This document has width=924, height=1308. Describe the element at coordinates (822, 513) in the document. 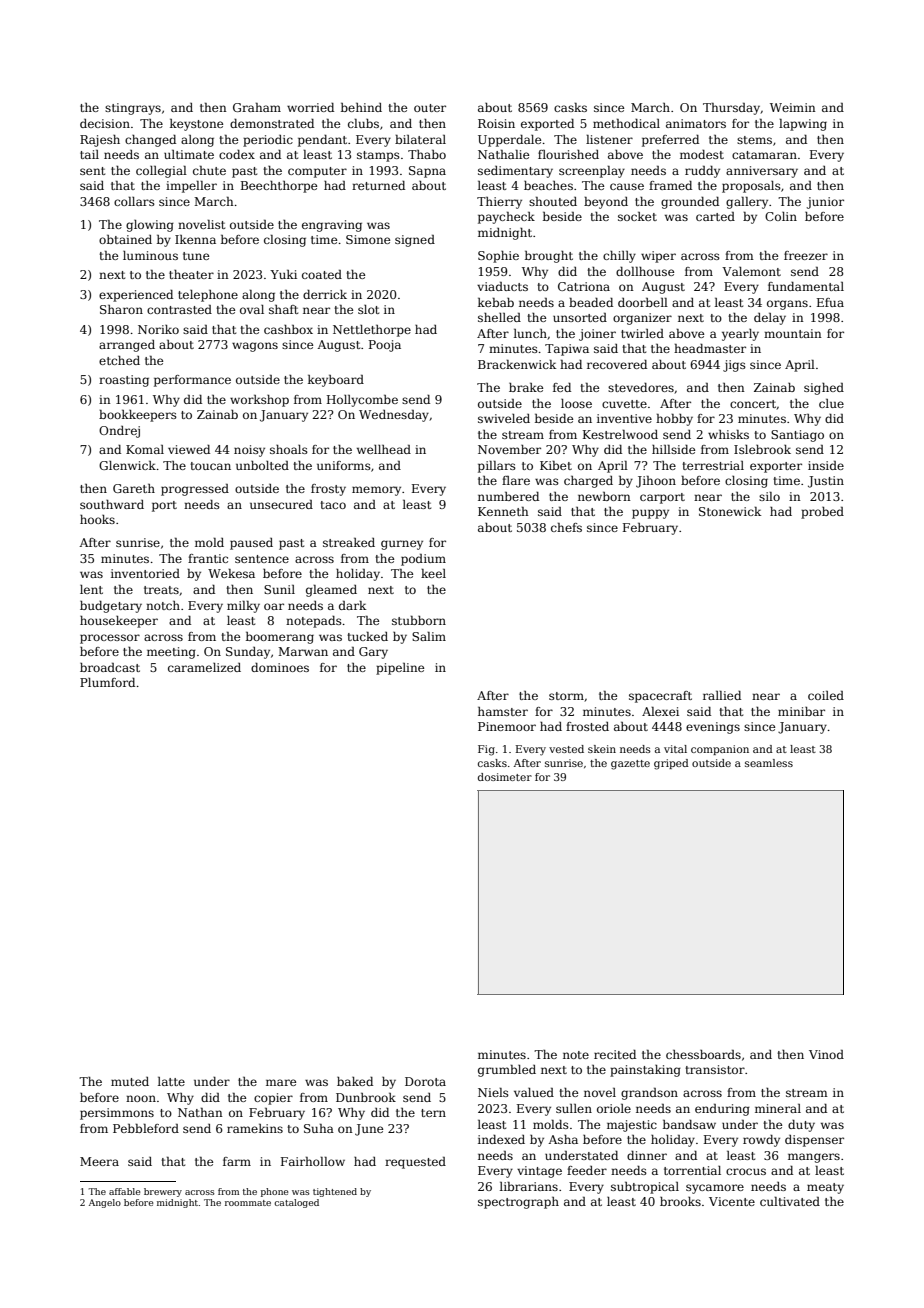

I see `probed` at that location.
